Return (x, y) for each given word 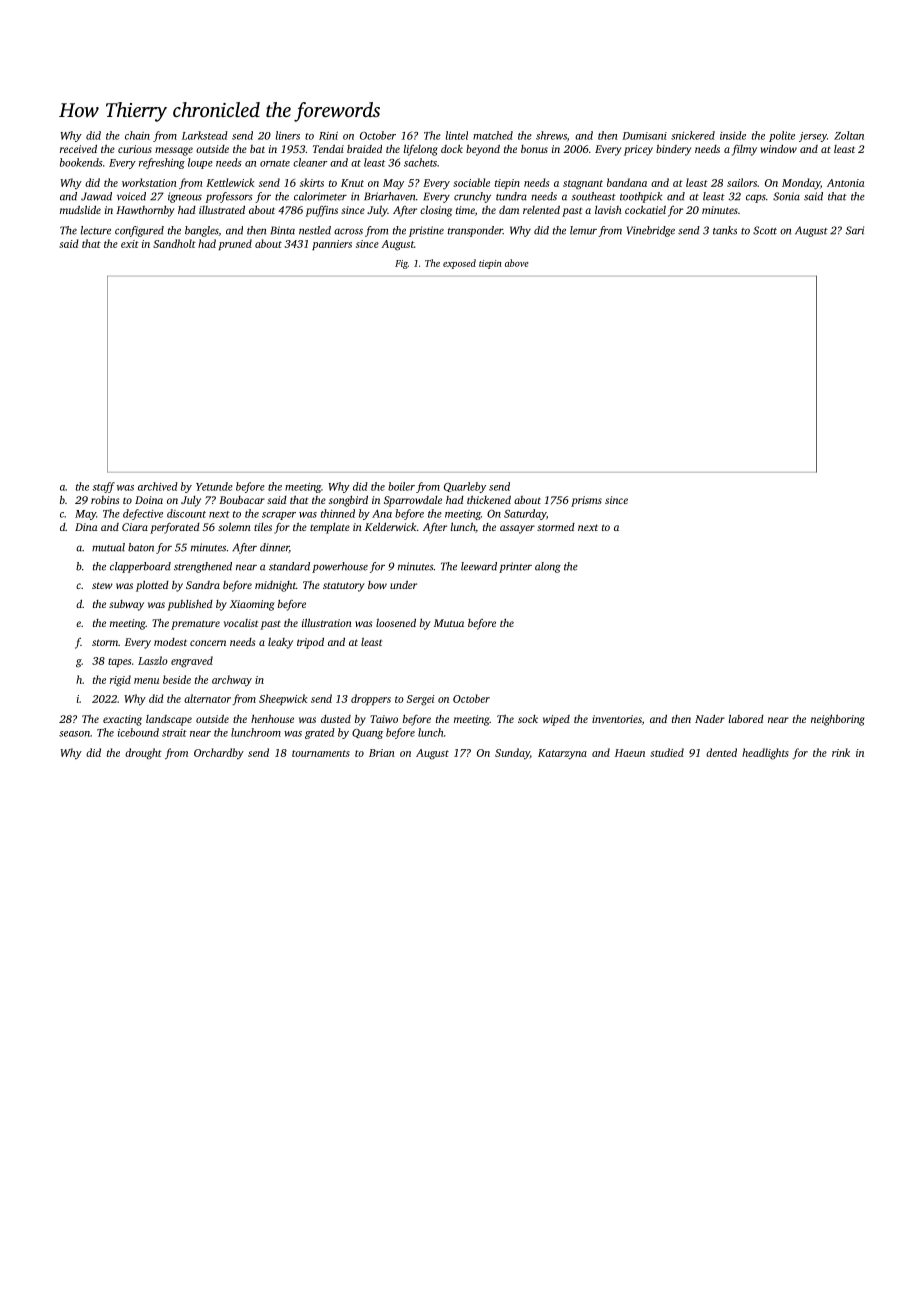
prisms (586, 501)
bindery (673, 150)
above (517, 263)
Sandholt (174, 243)
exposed (459, 264)
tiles (263, 527)
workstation (149, 182)
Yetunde (214, 486)
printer (515, 567)
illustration (327, 623)
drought (143, 754)
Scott (765, 230)
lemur (583, 230)
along (548, 567)
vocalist (241, 623)
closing (436, 211)
